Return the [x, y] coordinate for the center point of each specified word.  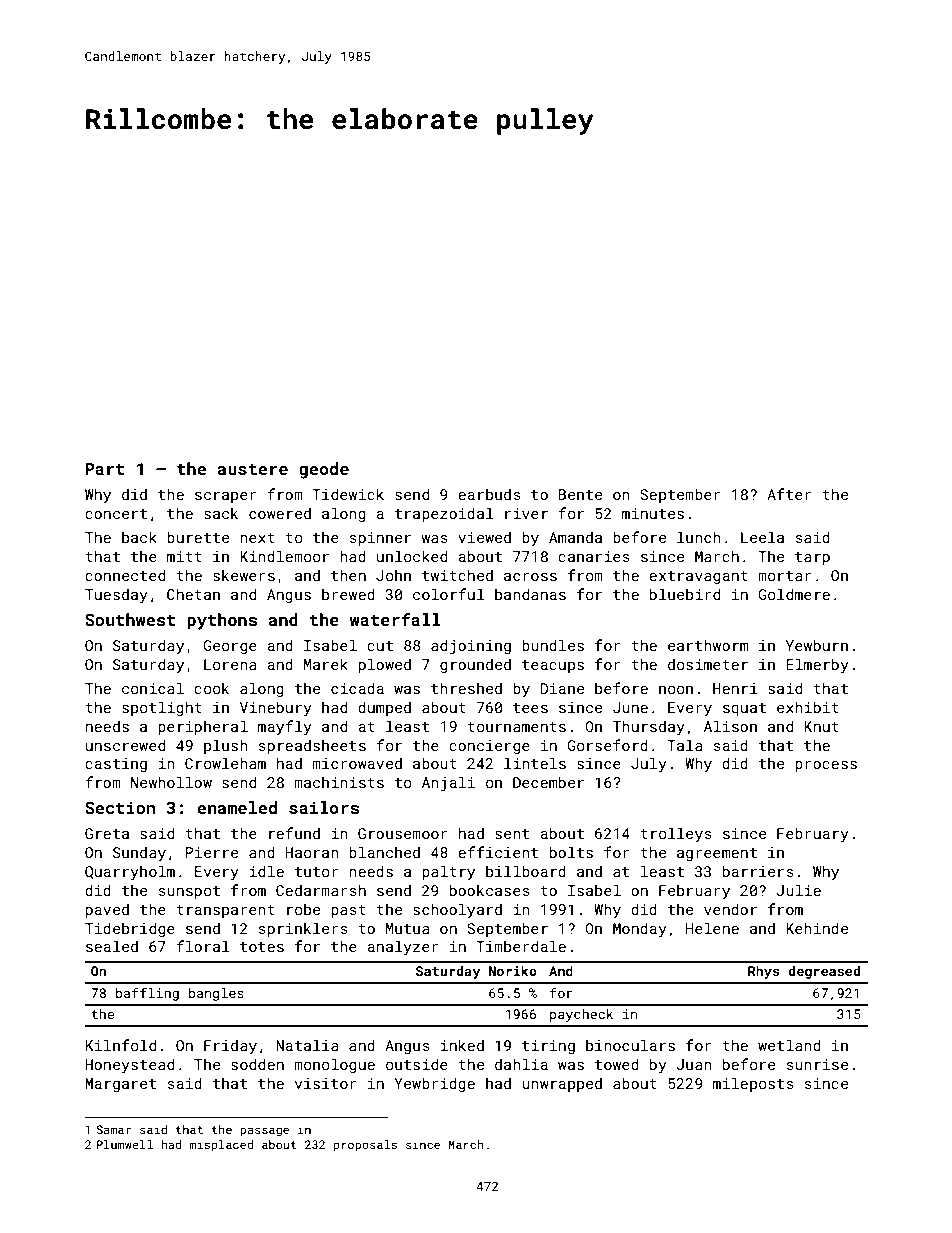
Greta [107, 833]
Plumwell [125, 1144]
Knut [821, 726]
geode [324, 470]
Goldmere [794, 594]
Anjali [448, 783]
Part [105, 469]
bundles [553, 645]
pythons [222, 621]
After [789, 494]
